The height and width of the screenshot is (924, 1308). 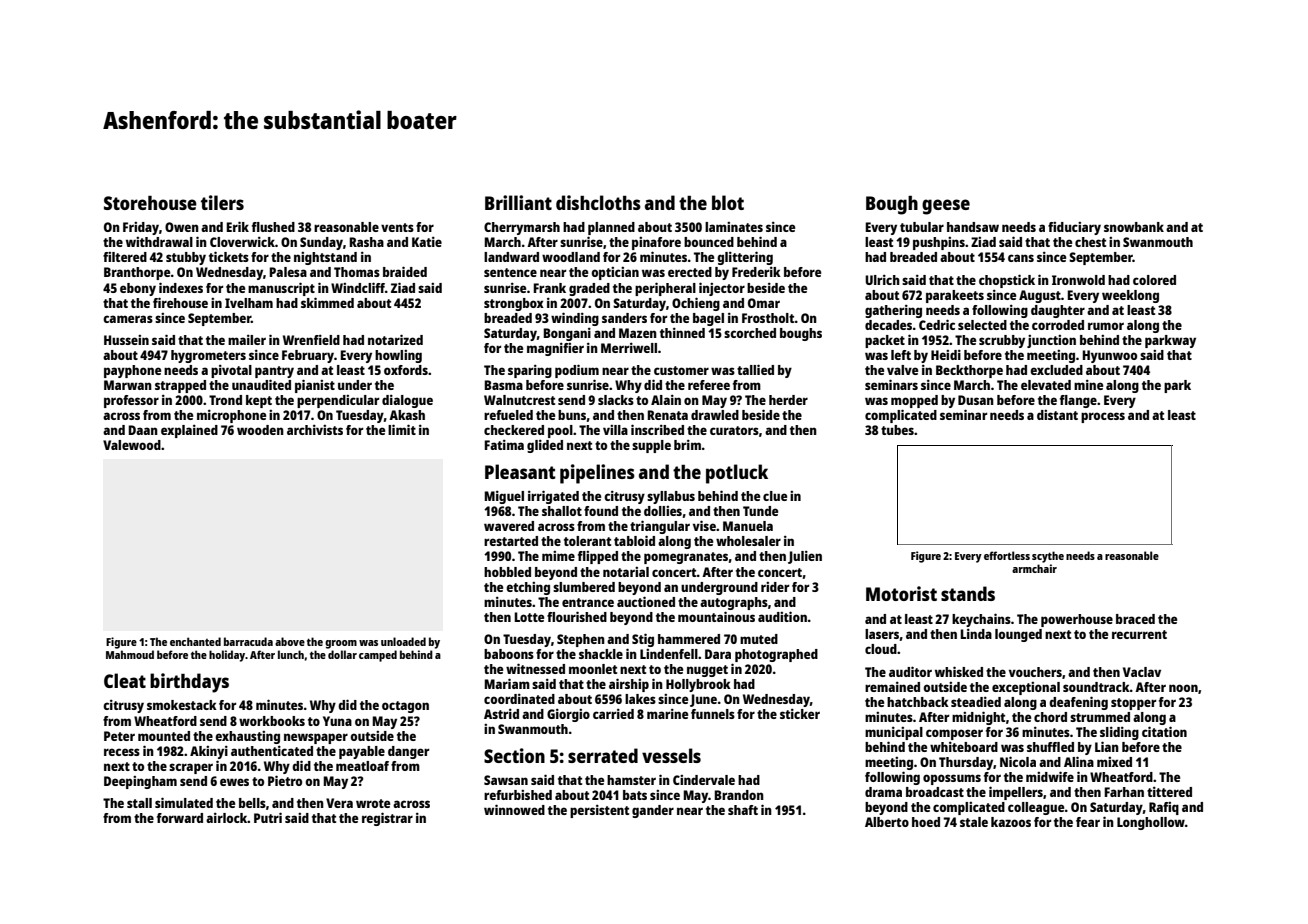 What do you see at coordinates (268, 817) in the screenshot?
I see `Putri` at bounding box center [268, 817].
